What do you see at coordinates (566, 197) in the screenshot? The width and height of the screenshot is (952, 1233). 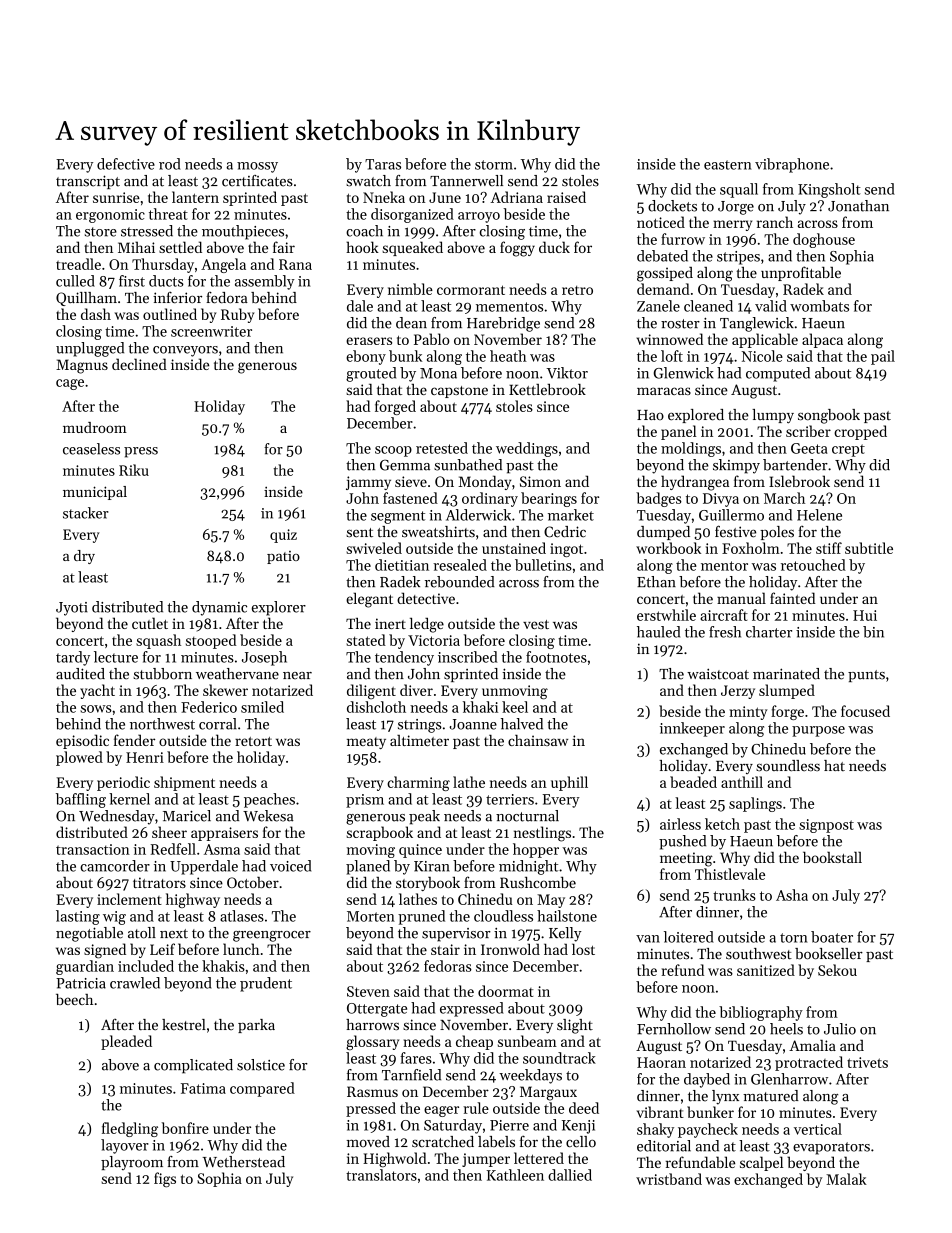 I see `raised` at bounding box center [566, 197].
